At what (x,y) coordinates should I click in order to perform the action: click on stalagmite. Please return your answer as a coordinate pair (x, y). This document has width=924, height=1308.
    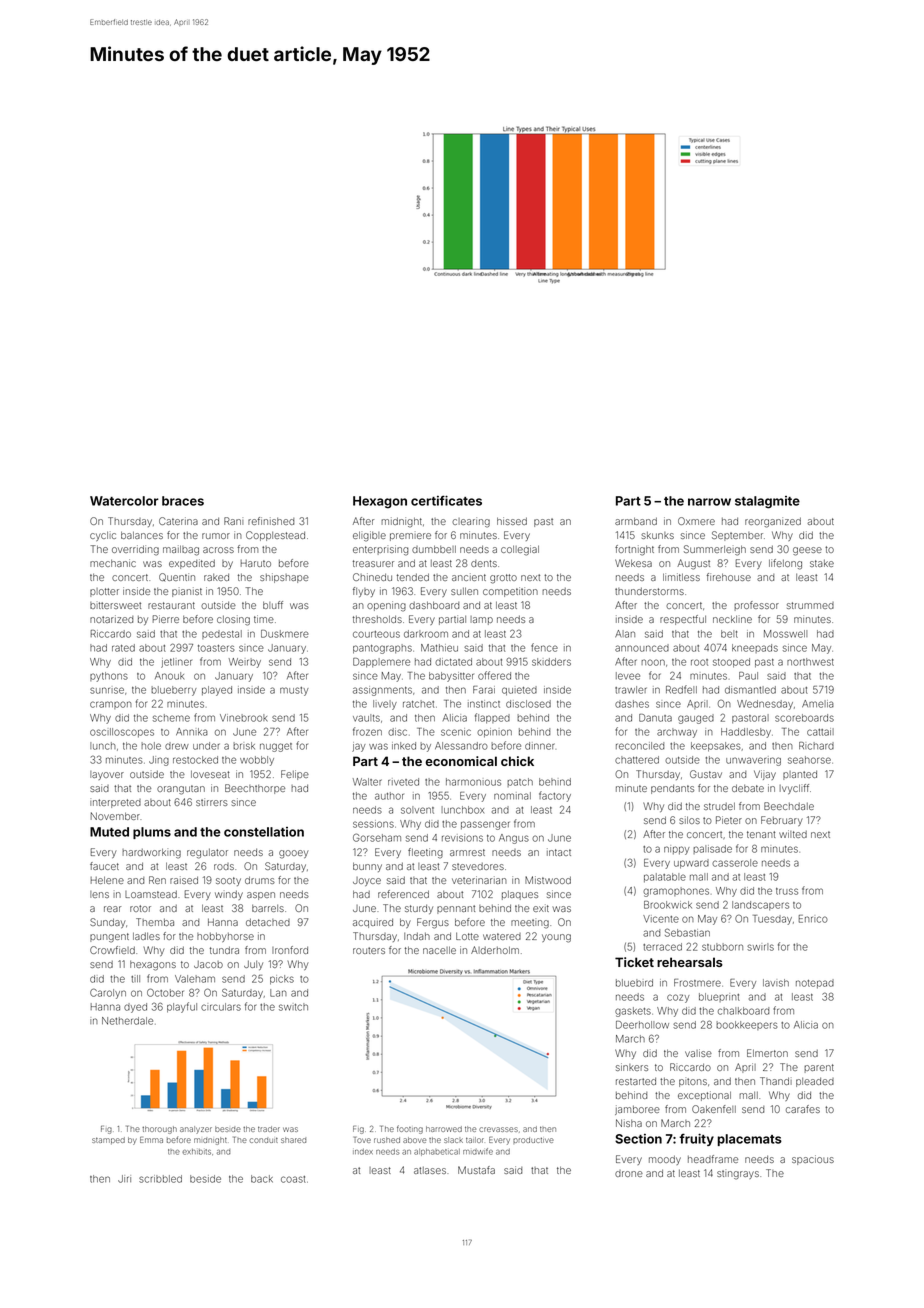
    Looking at the image, I should click on (767, 502).
